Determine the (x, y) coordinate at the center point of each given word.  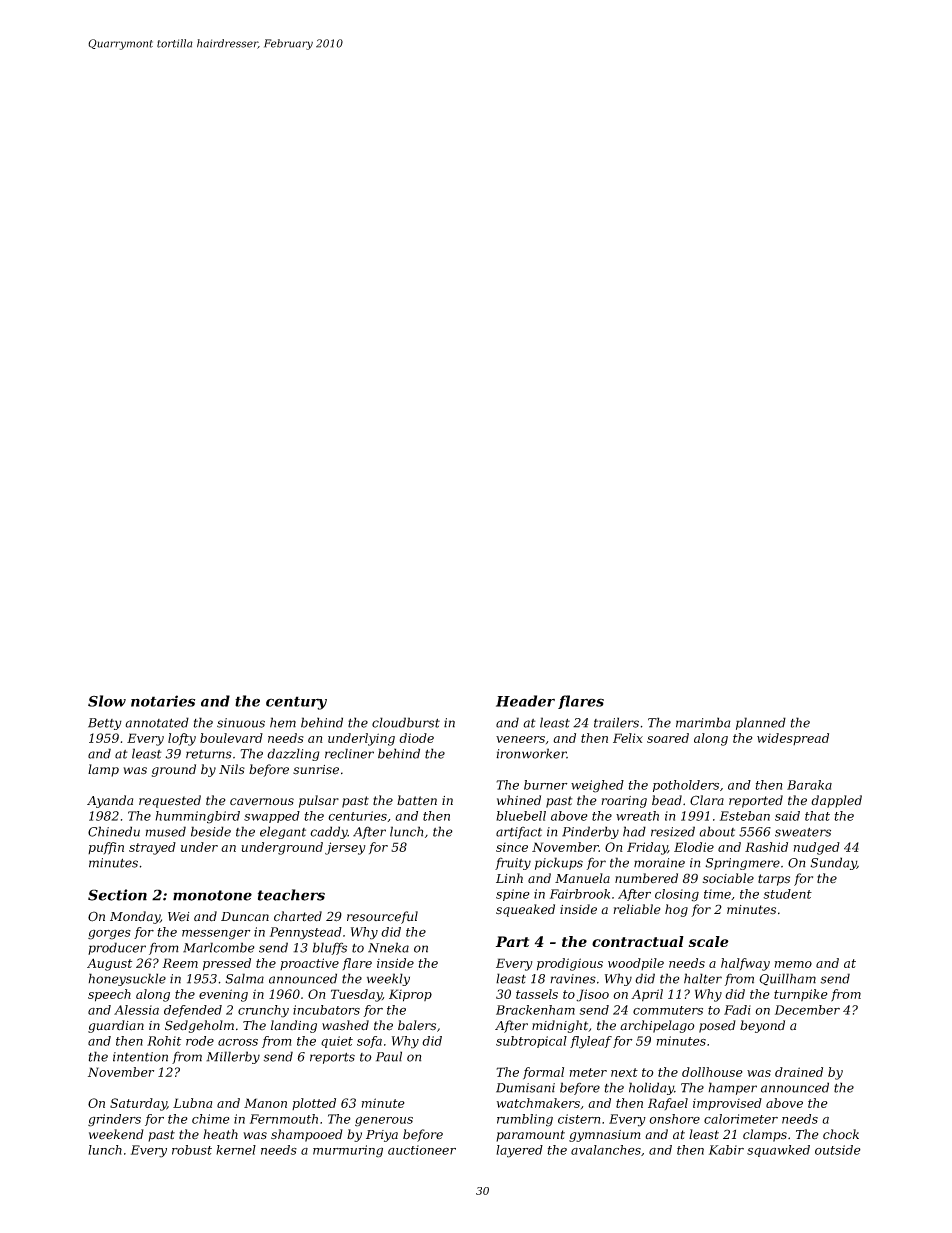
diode (416, 738)
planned (761, 723)
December (807, 1010)
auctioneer (422, 1150)
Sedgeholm (199, 1026)
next (624, 1072)
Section (117, 895)
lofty (182, 739)
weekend (116, 1134)
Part (512, 941)
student (787, 894)
